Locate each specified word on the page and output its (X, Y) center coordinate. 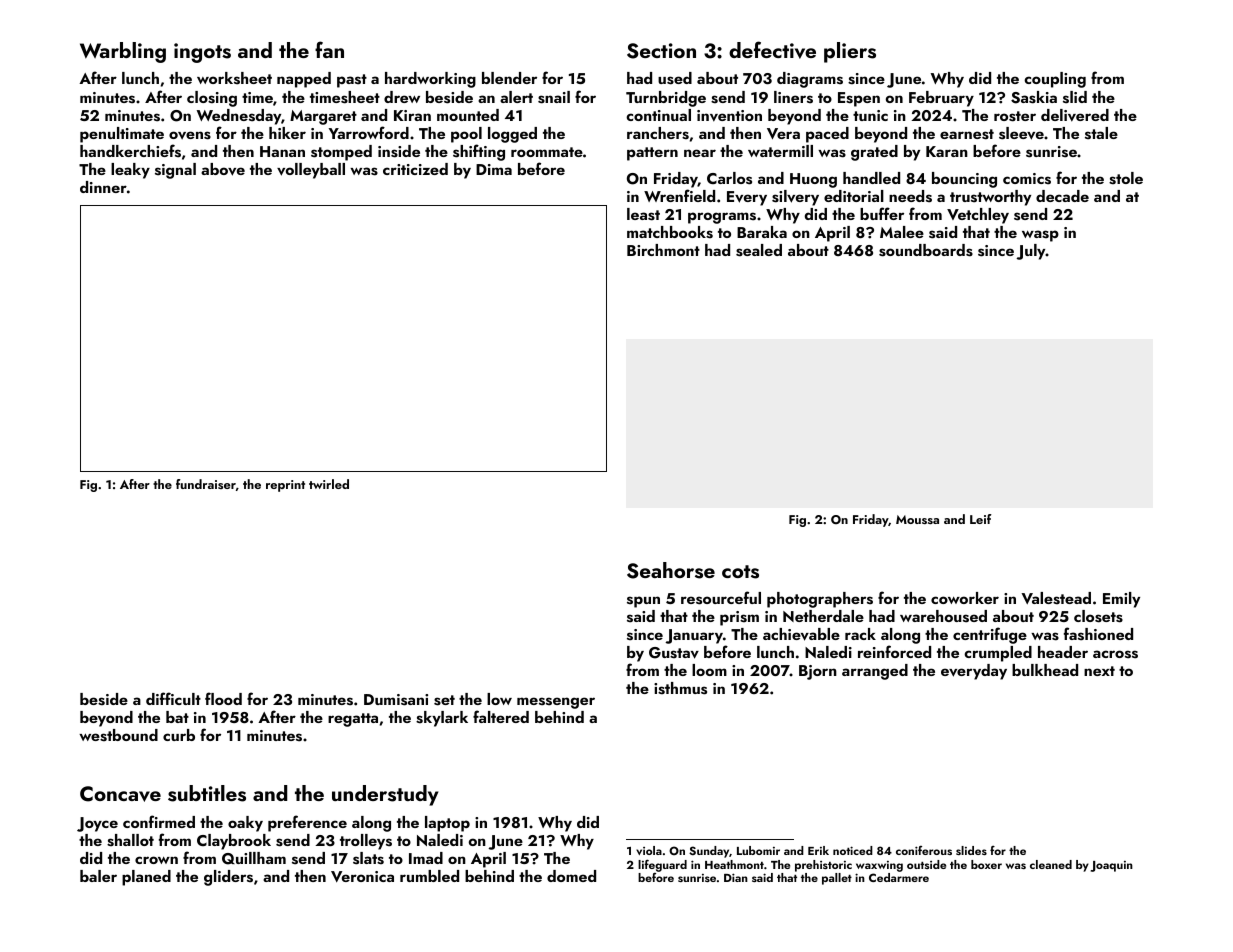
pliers (850, 52)
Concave (120, 794)
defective (772, 50)
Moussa (917, 519)
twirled (329, 484)
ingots (202, 53)
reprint (285, 486)
